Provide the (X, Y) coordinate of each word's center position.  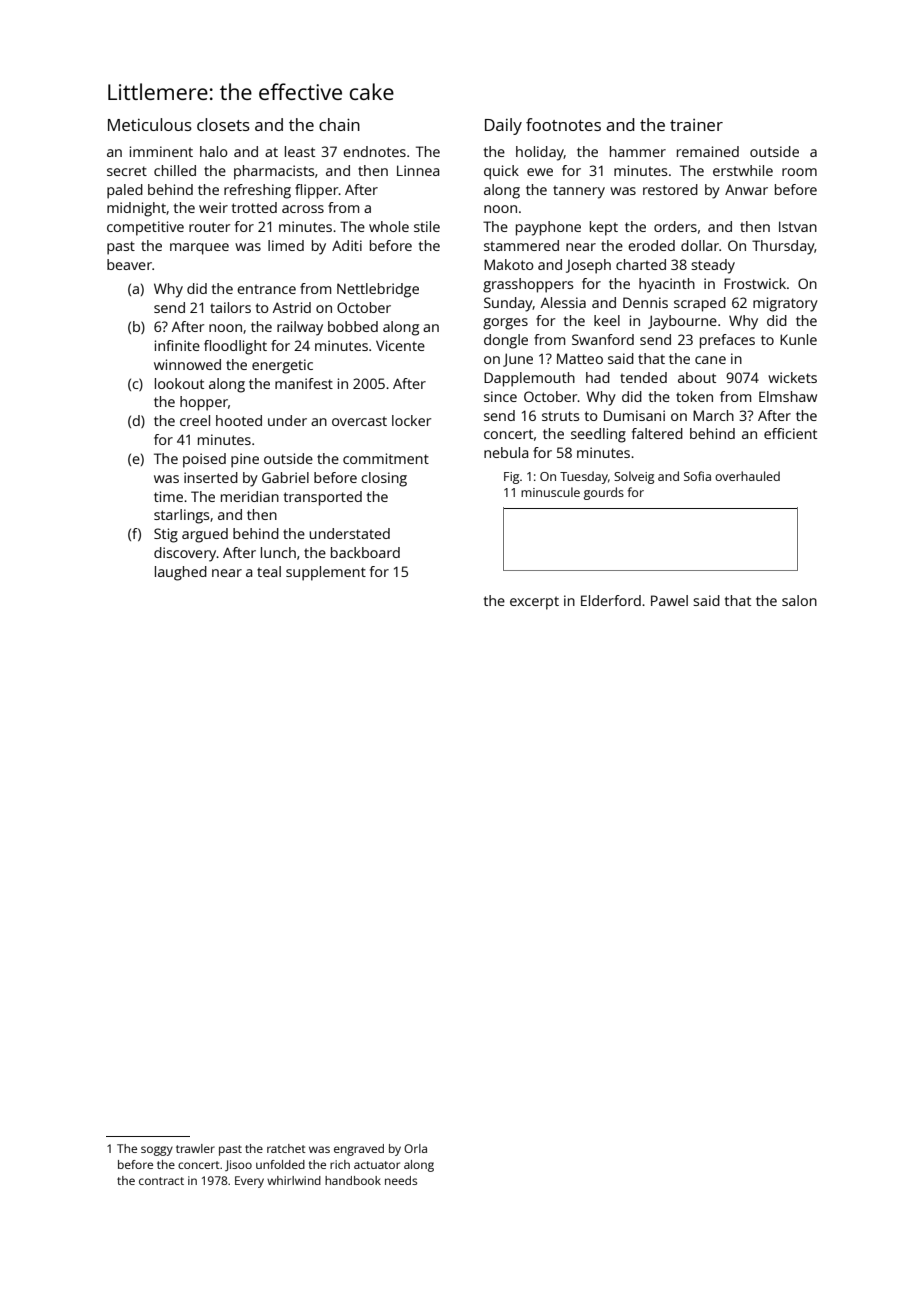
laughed (181, 573)
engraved (359, 1150)
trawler (195, 1148)
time (168, 496)
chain (339, 124)
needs (401, 1180)
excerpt (534, 603)
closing (384, 479)
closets (223, 124)
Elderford (611, 600)
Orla (415, 1148)
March (713, 415)
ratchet (286, 1148)
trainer (696, 125)
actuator (377, 1165)
